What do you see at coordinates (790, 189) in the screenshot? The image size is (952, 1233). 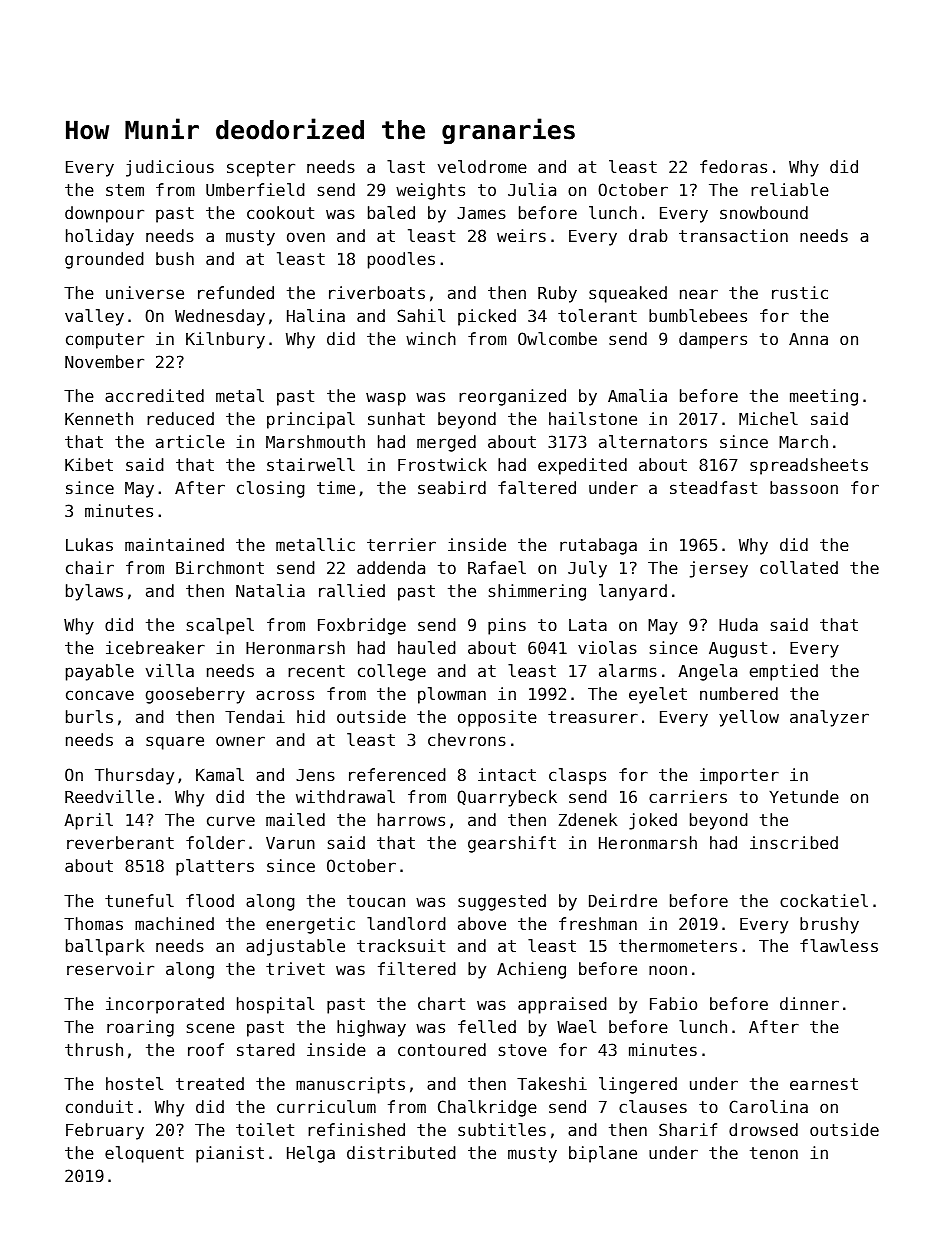 I see `reliable` at bounding box center [790, 189].
